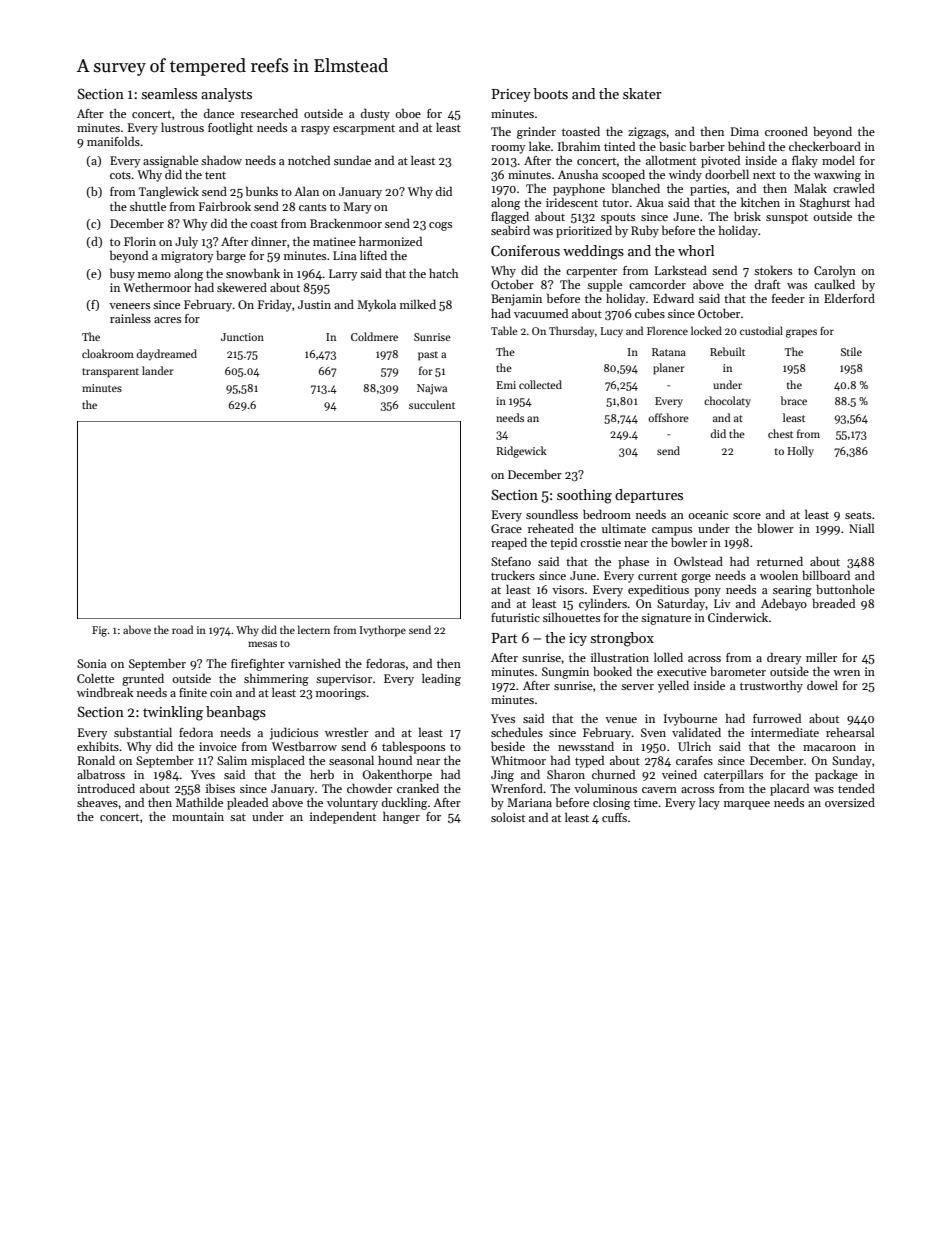 This screenshot has height=1233, width=952. Describe the element at coordinates (198, 816) in the screenshot. I see `mountain` at that location.
